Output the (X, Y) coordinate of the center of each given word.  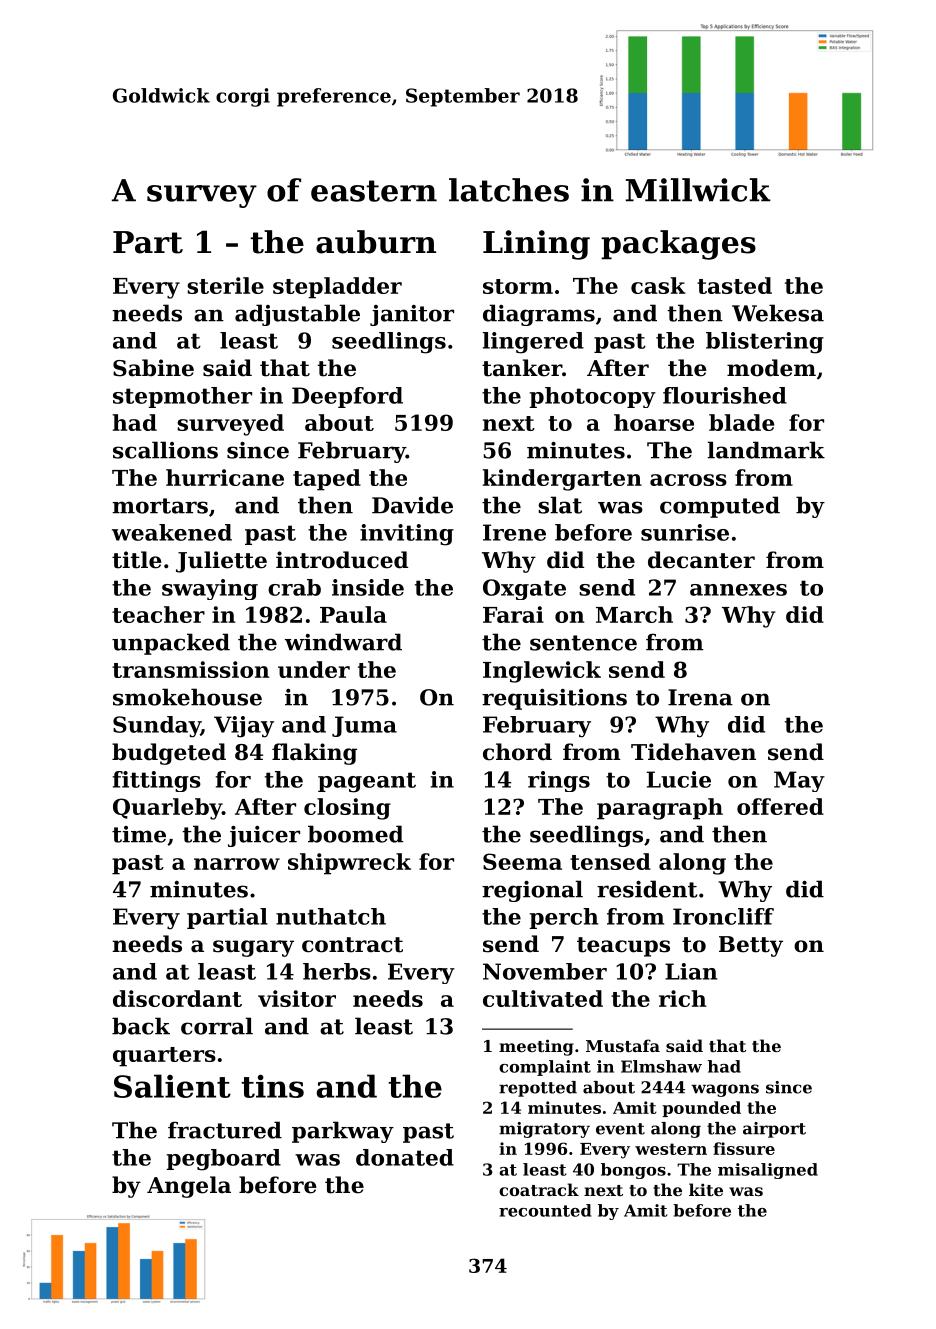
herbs (337, 971)
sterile (225, 285)
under (314, 669)
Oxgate (524, 589)
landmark (766, 450)
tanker (522, 368)
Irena (700, 697)
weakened (172, 532)
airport (774, 1130)
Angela (189, 1187)
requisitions (554, 699)
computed (720, 507)
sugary (253, 948)
